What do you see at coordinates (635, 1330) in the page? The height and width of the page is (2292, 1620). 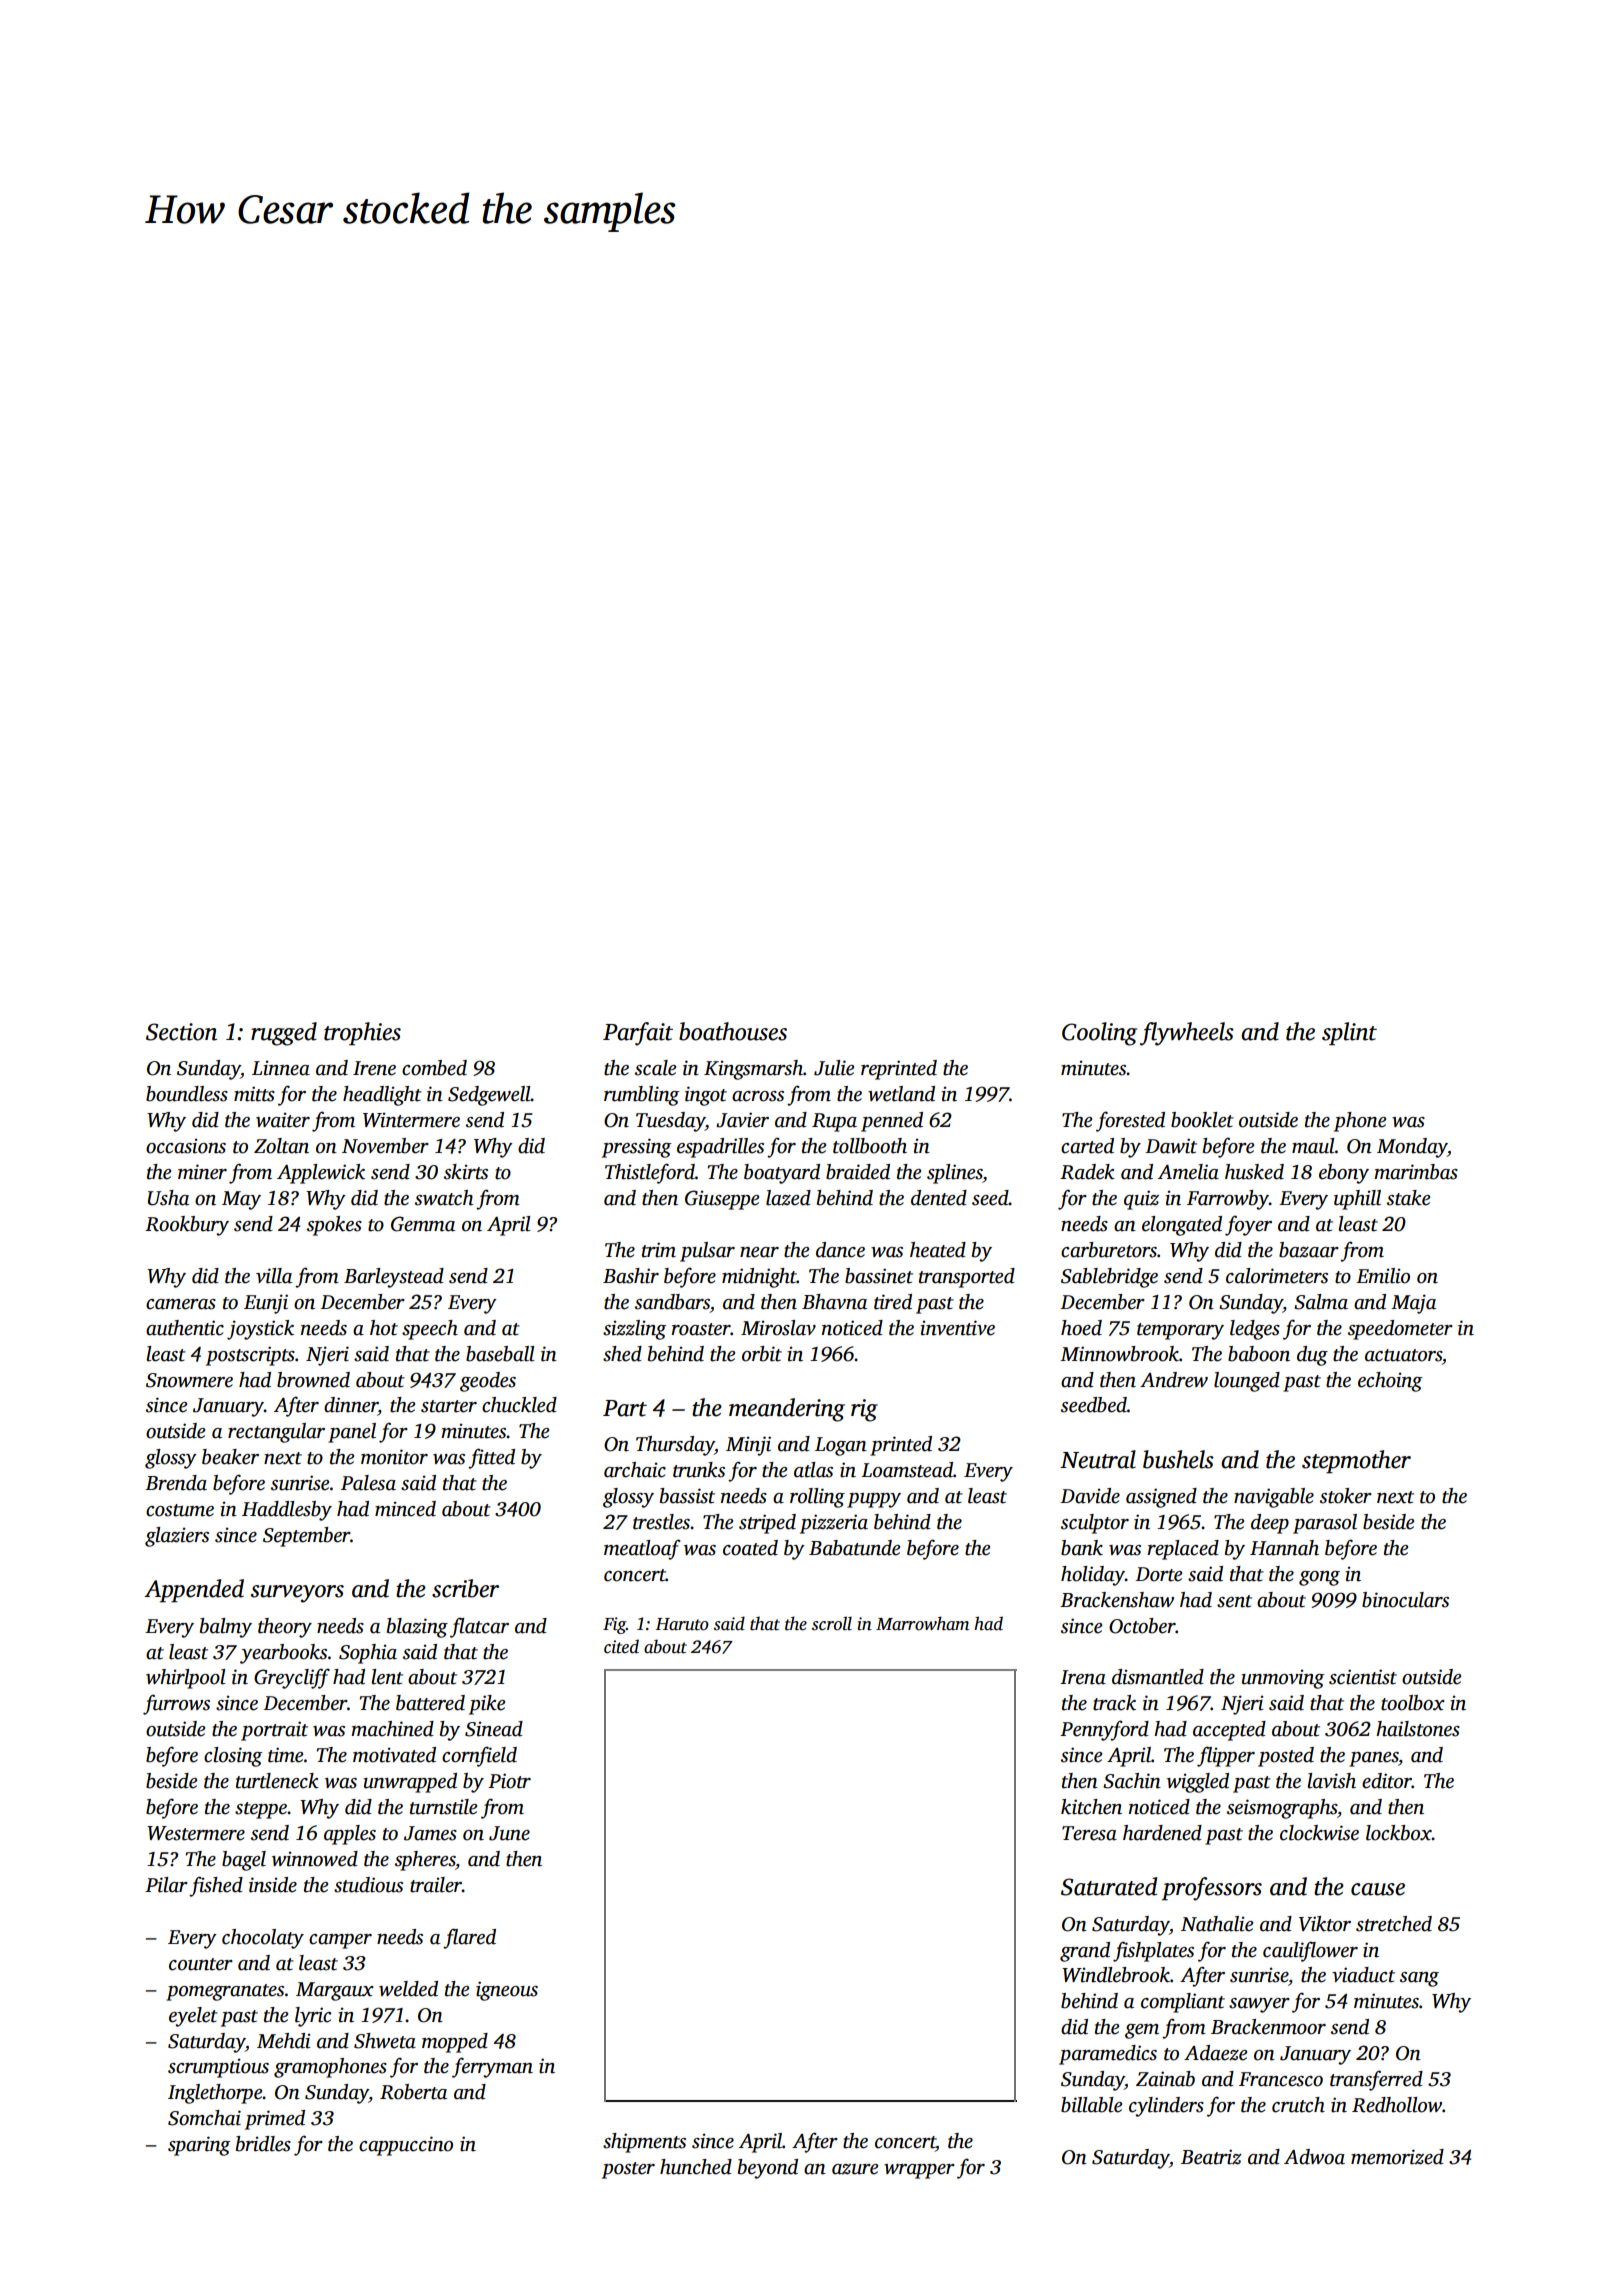 I see `sizzling` at bounding box center [635, 1330].
